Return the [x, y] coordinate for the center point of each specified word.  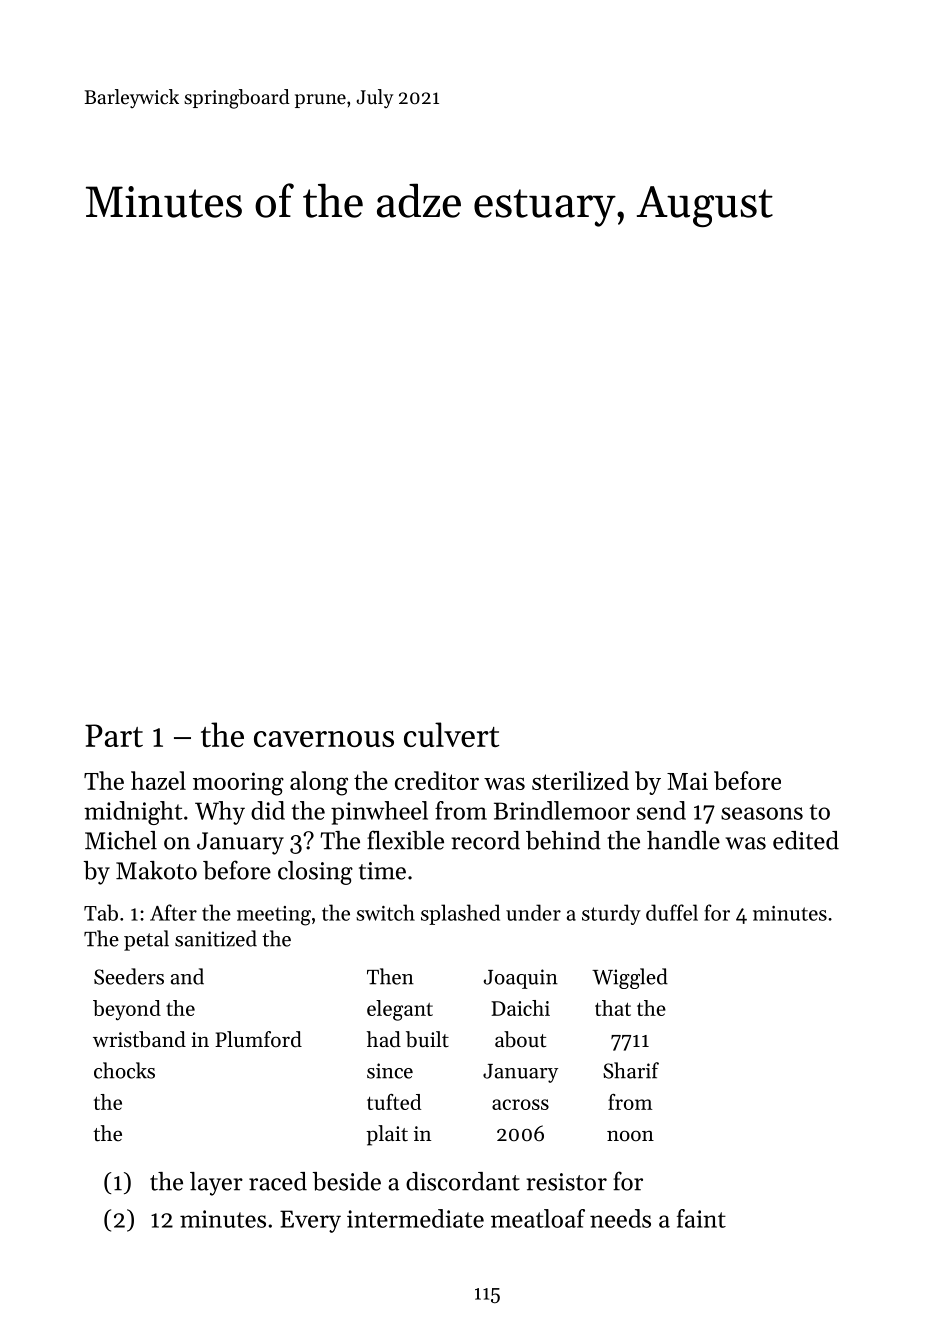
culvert [451, 734]
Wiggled [630, 978]
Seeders [129, 976]
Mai [687, 781]
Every [310, 1221]
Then [390, 976]
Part [114, 735]
